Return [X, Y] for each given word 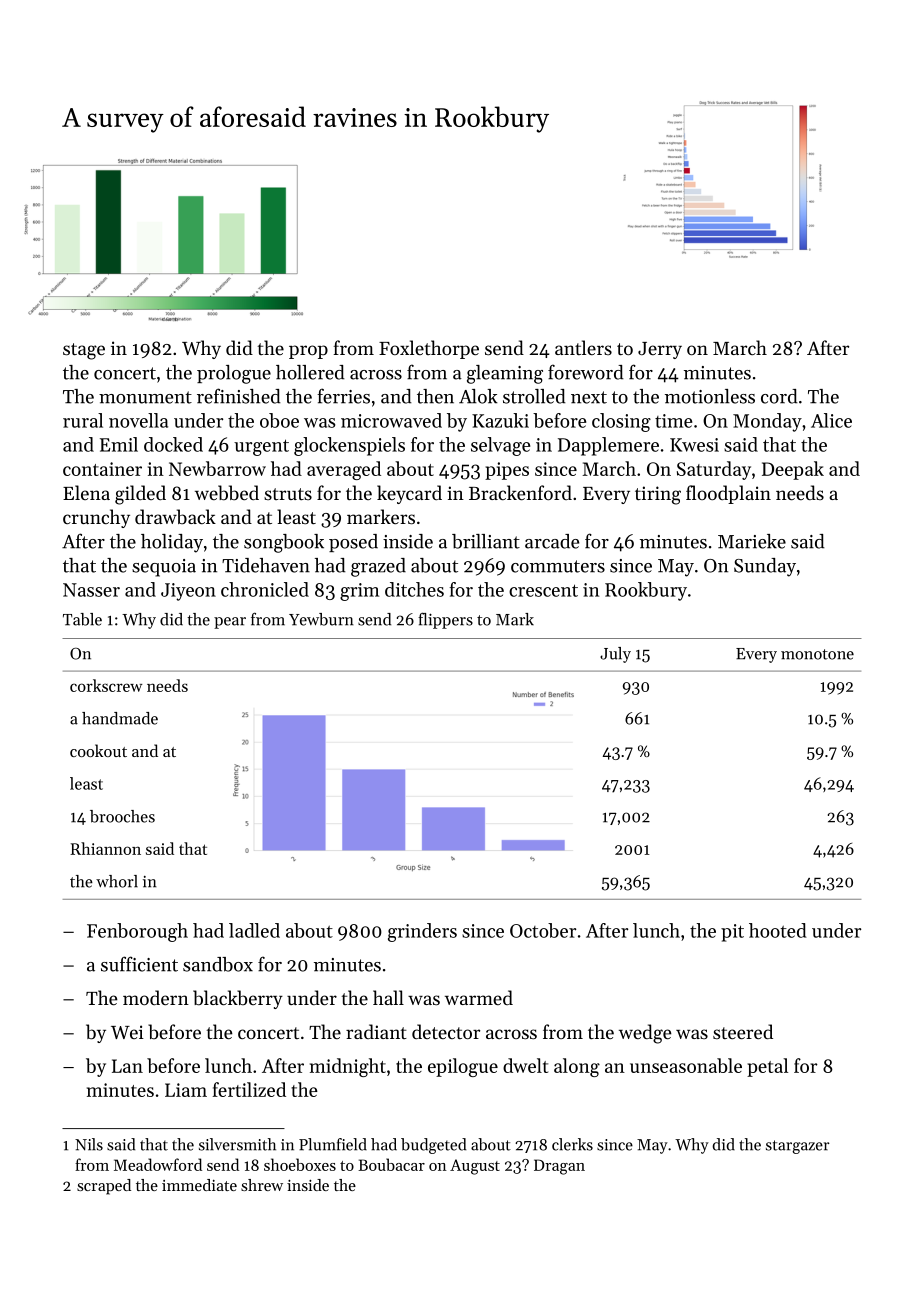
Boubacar [391, 1164]
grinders [422, 932]
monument [145, 397]
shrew [262, 1185]
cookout [98, 750]
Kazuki [500, 420]
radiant [376, 1031]
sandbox [218, 964]
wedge [645, 1034]
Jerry [660, 350]
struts [288, 494]
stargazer [798, 1147]
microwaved [391, 420]
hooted [778, 930]
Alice [831, 420]
